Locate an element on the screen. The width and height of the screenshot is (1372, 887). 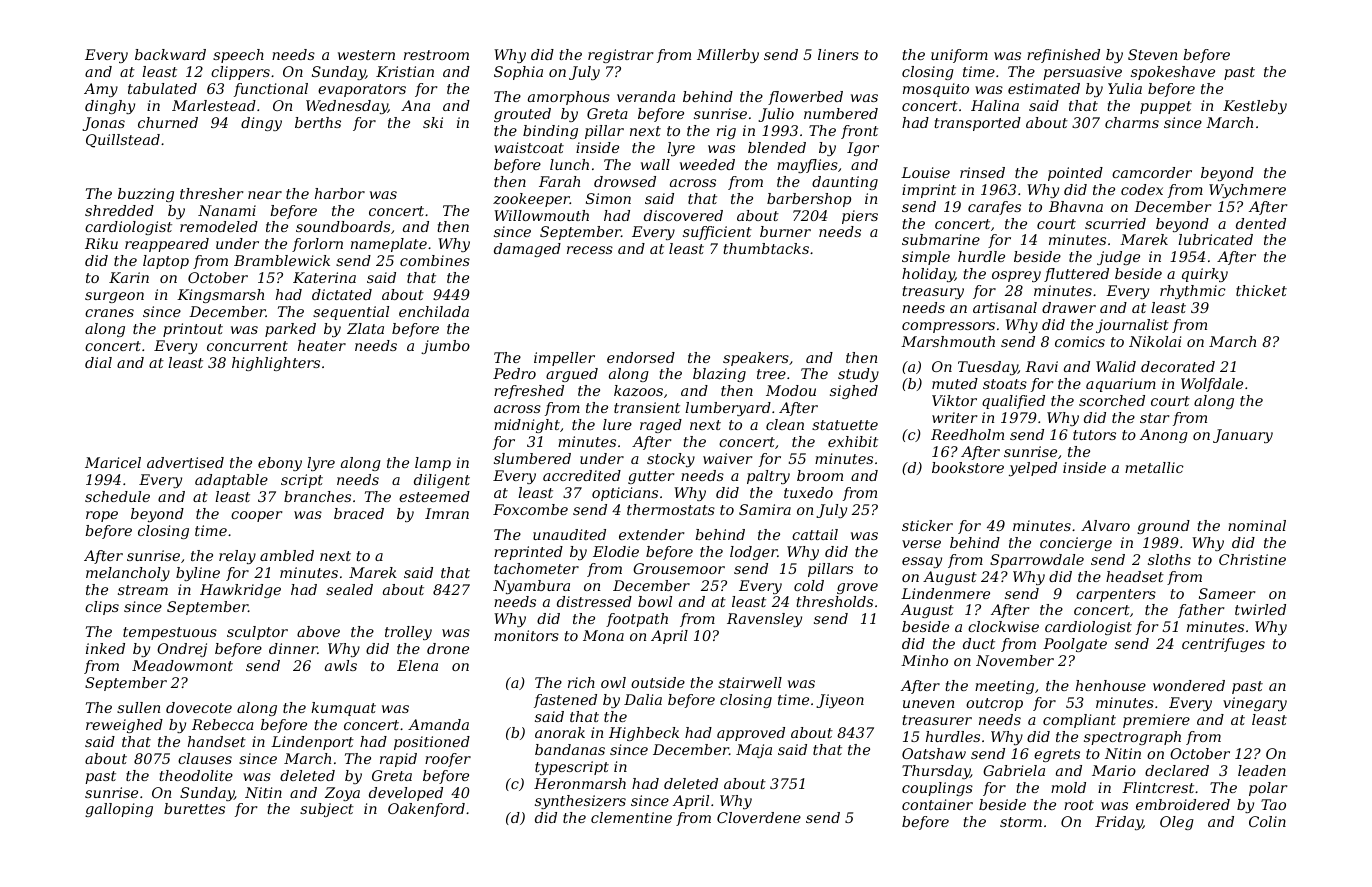
Jiyeon is located at coordinates (840, 701).
